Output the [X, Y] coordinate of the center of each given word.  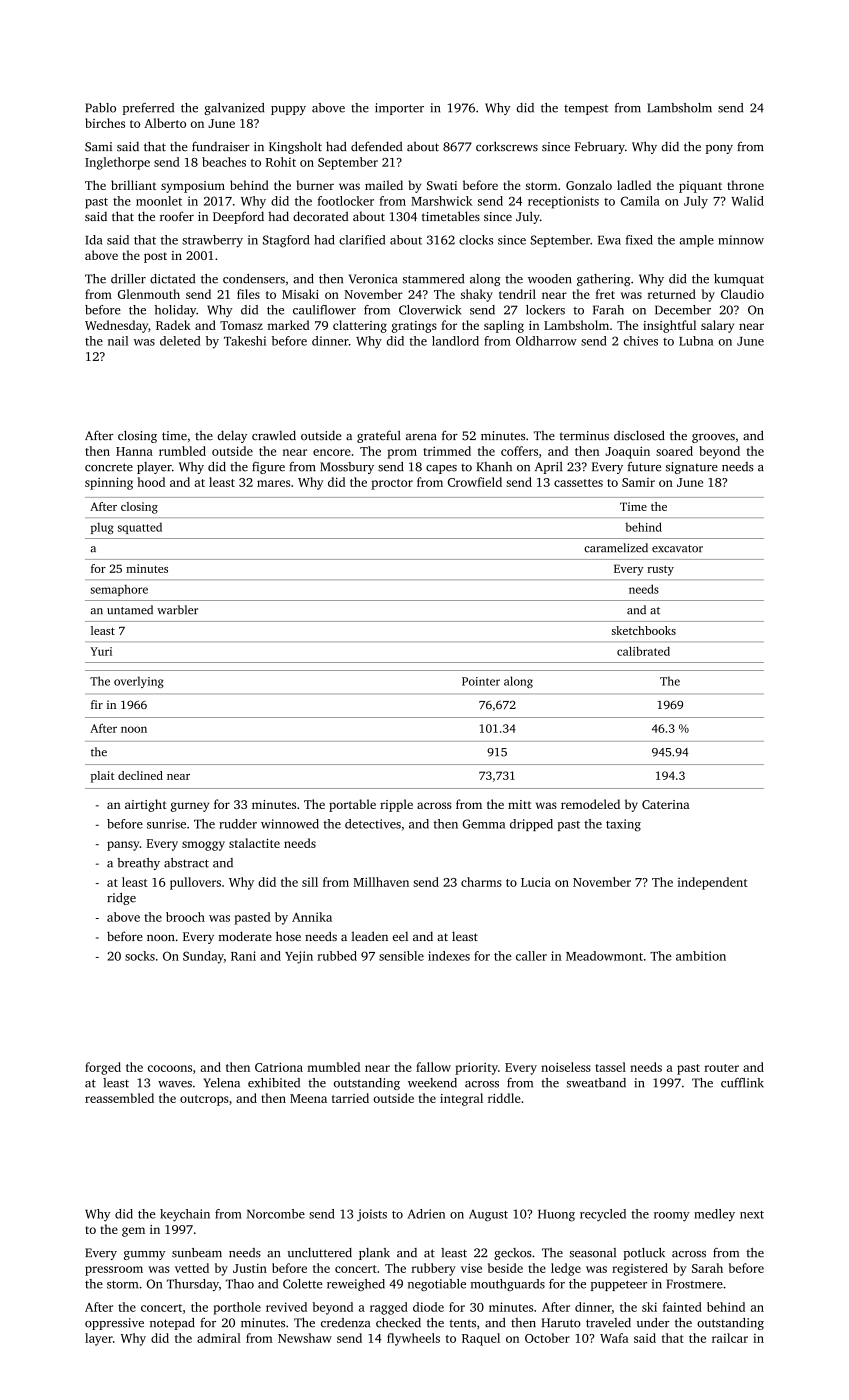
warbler [177, 610]
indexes [449, 956]
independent [713, 883]
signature [692, 468]
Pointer [481, 681]
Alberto [165, 123]
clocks [476, 240]
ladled [634, 185]
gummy [145, 1255]
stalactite [254, 843]
